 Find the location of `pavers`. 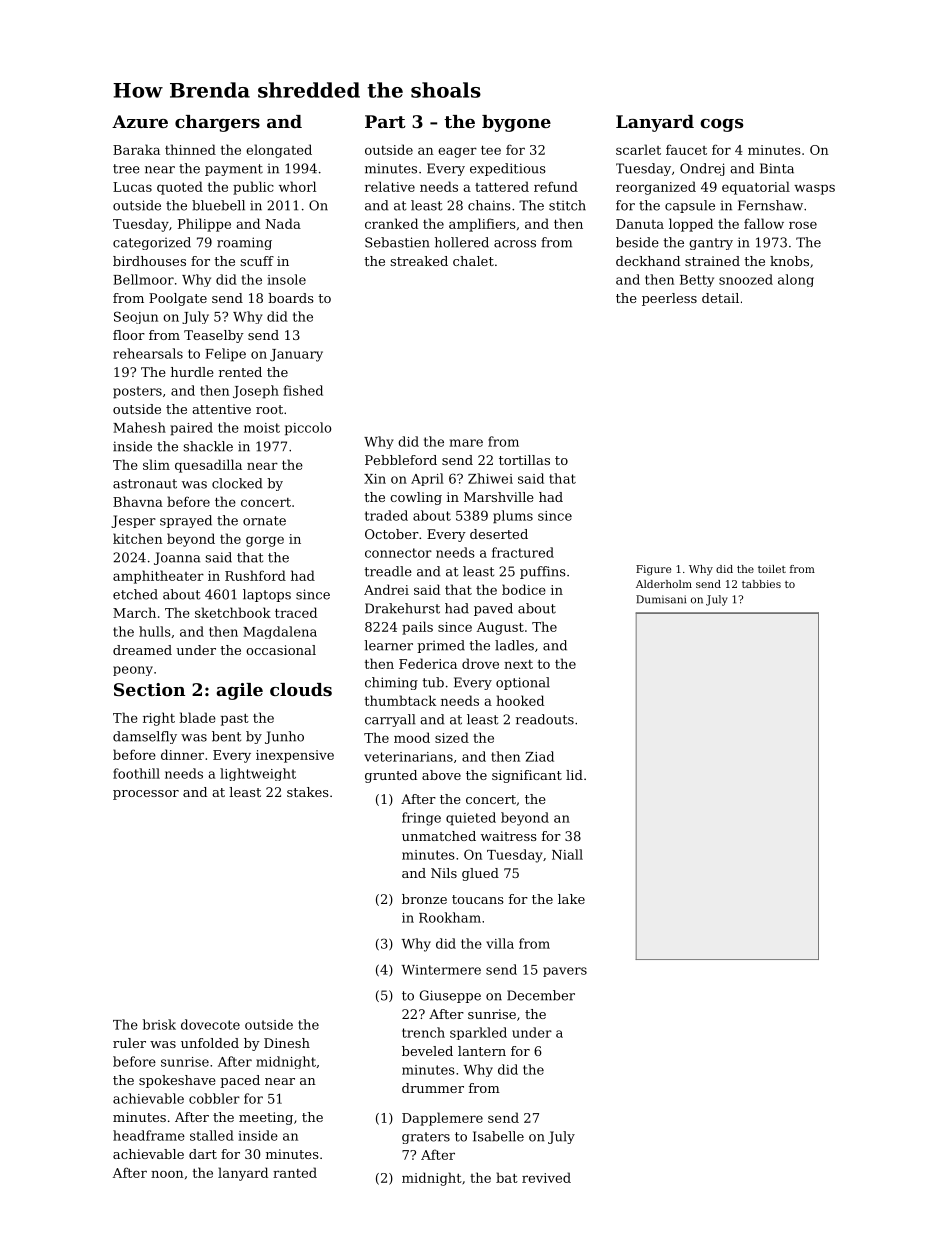

pavers is located at coordinates (565, 972).
